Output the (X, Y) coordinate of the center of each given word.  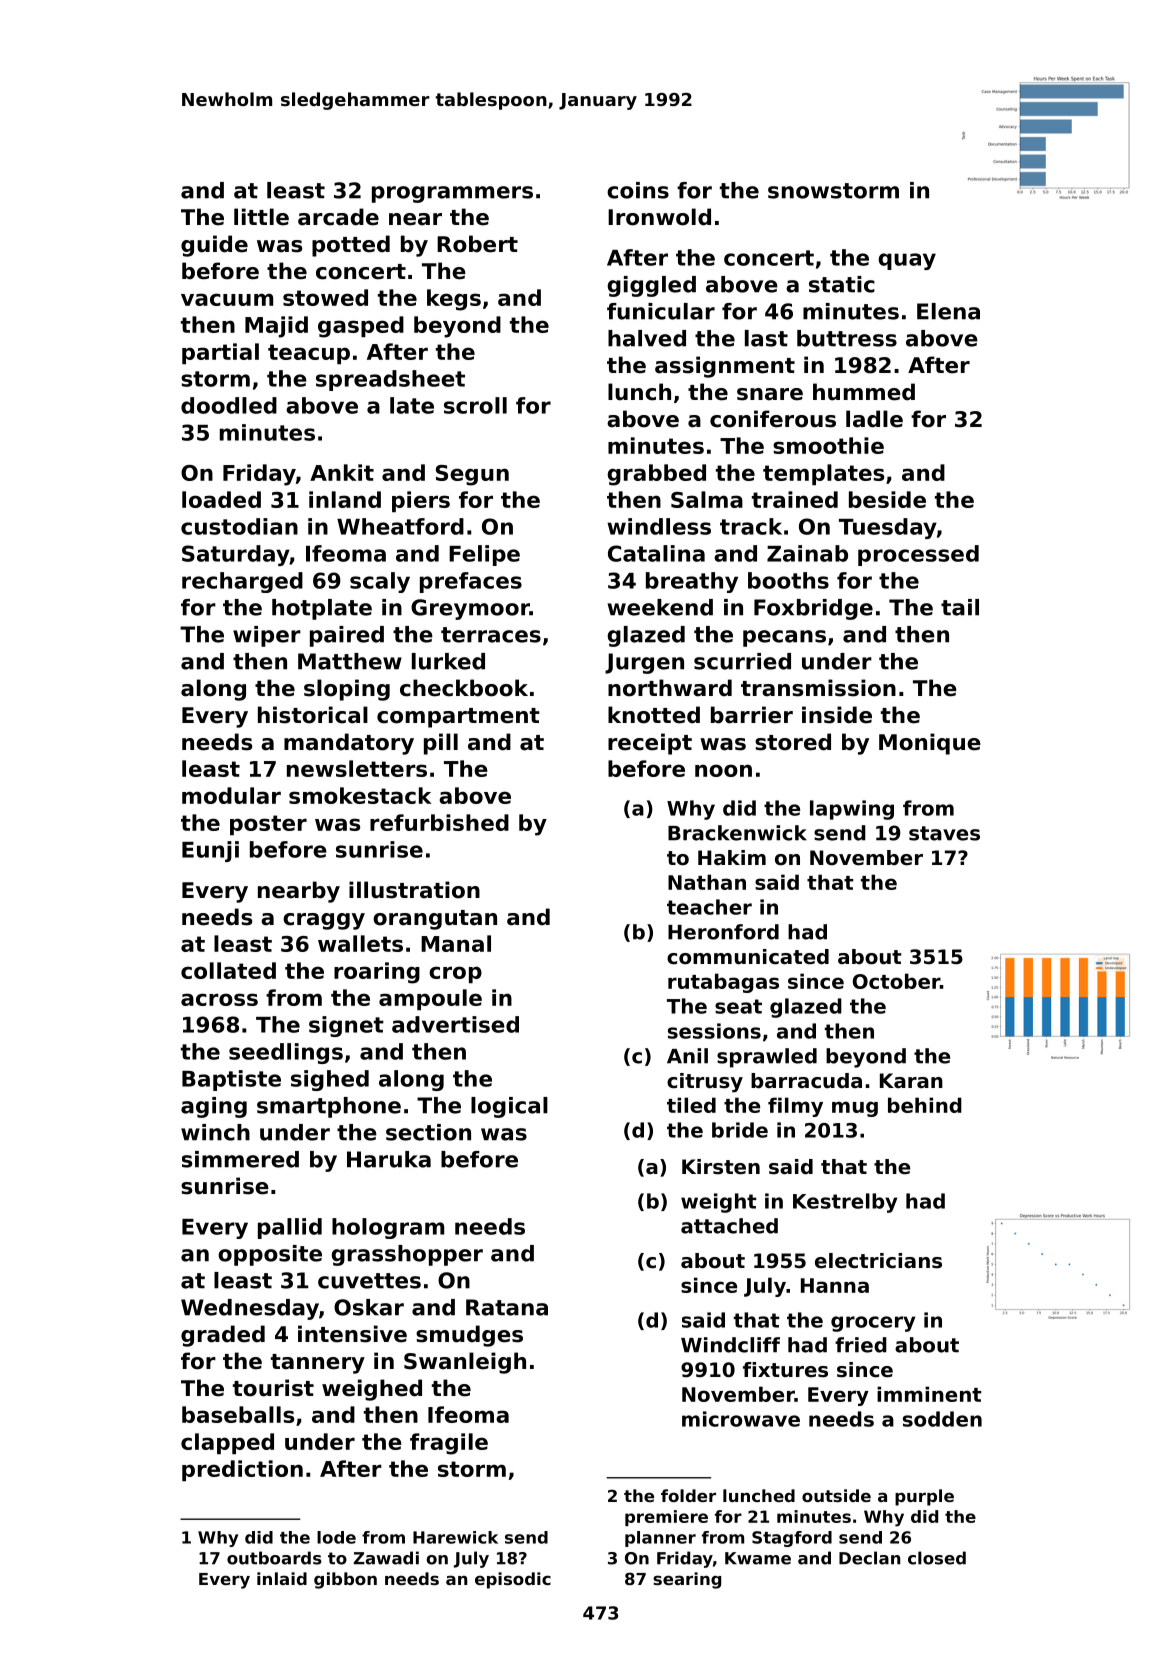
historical (313, 715)
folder (688, 1495)
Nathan (707, 882)
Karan (911, 1080)
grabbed (656, 475)
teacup (309, 354)
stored (793, 742)
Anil (687, 1056)
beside (887, 499)
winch (215, 1132)
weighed (372, 1390)
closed (937, 1558)
